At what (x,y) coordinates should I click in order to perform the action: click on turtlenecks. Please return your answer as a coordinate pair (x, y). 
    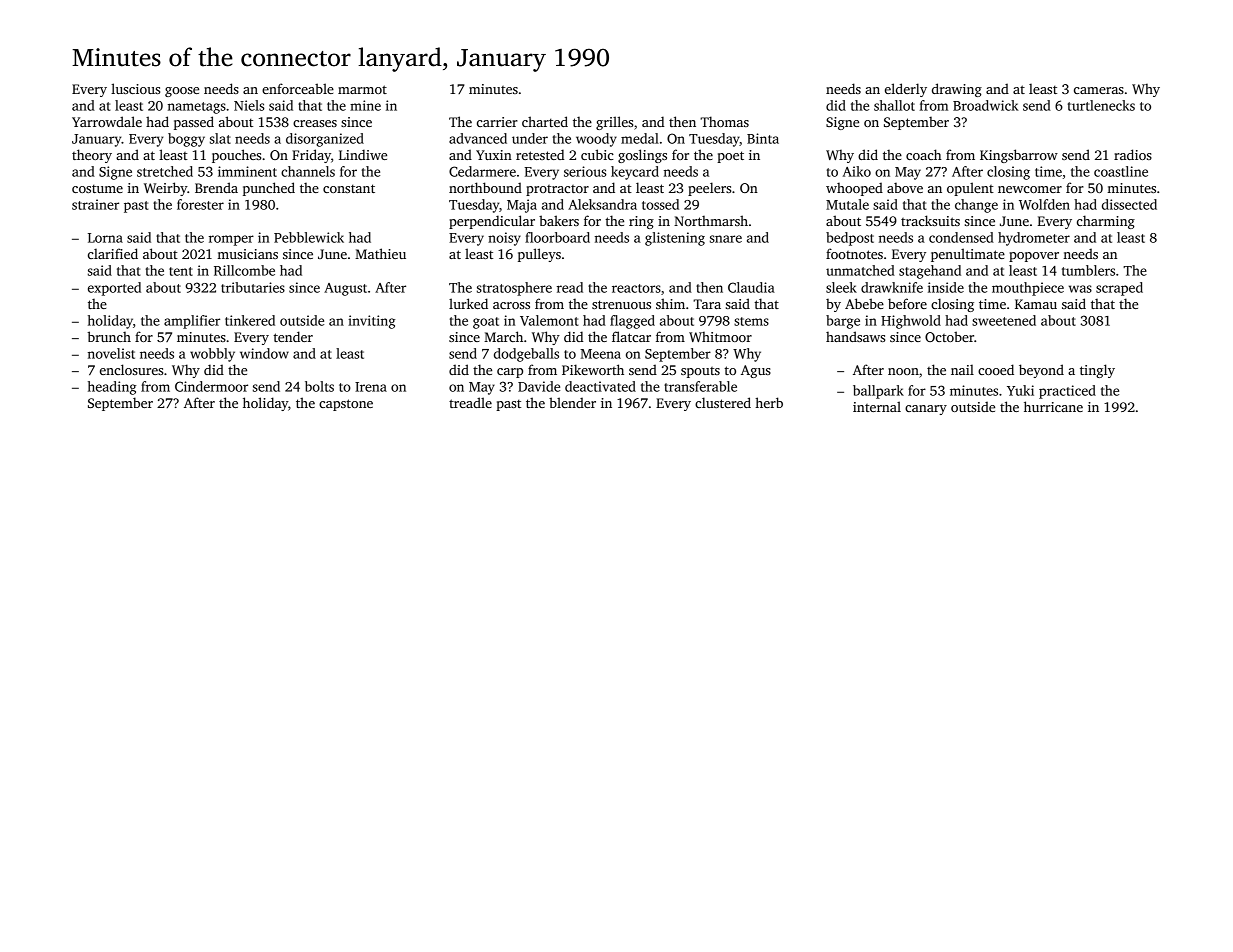
    Looking at the image, I should click on (1101, 105).
